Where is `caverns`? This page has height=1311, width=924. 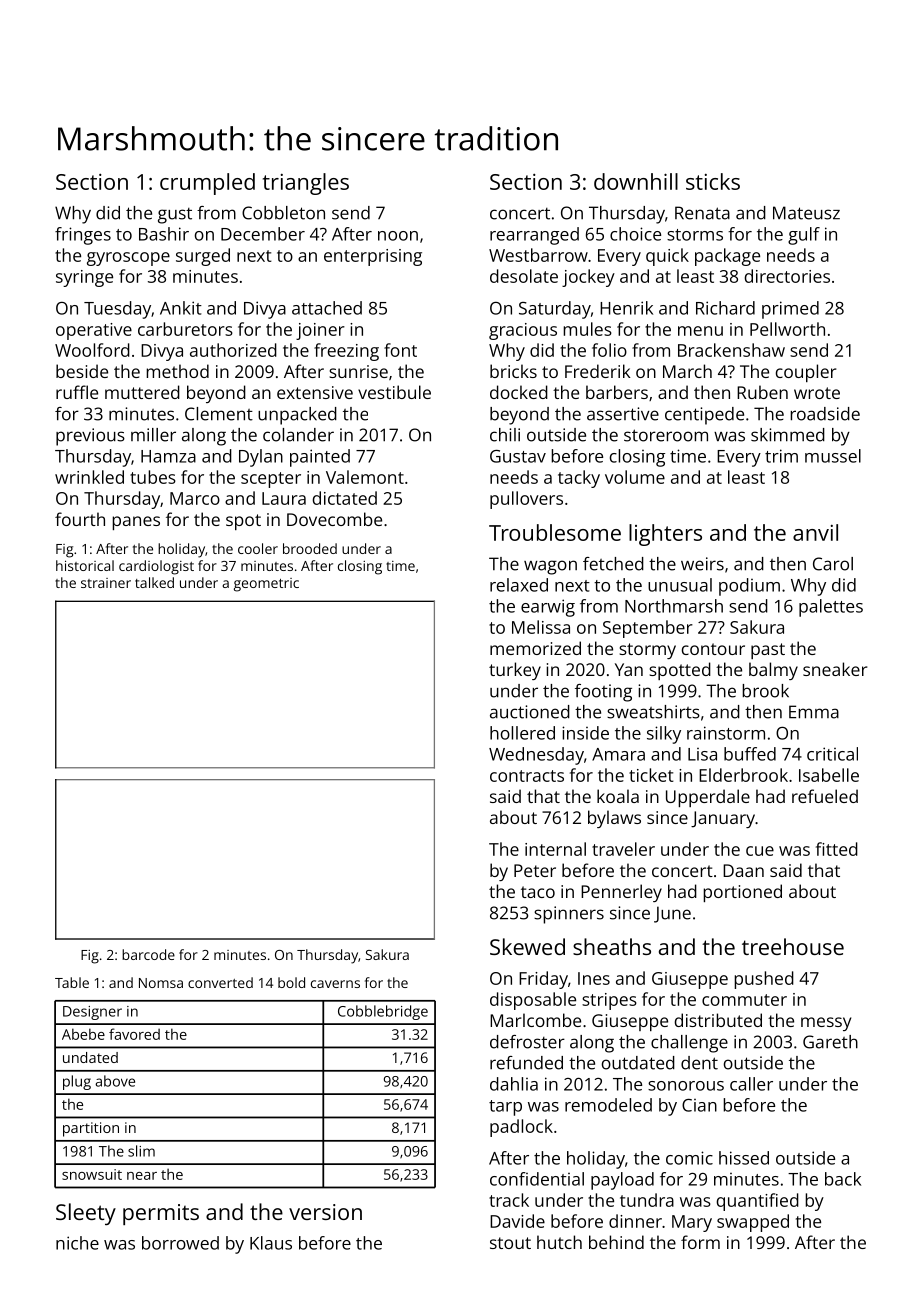
caverns is located at coordinates (335, 984).
